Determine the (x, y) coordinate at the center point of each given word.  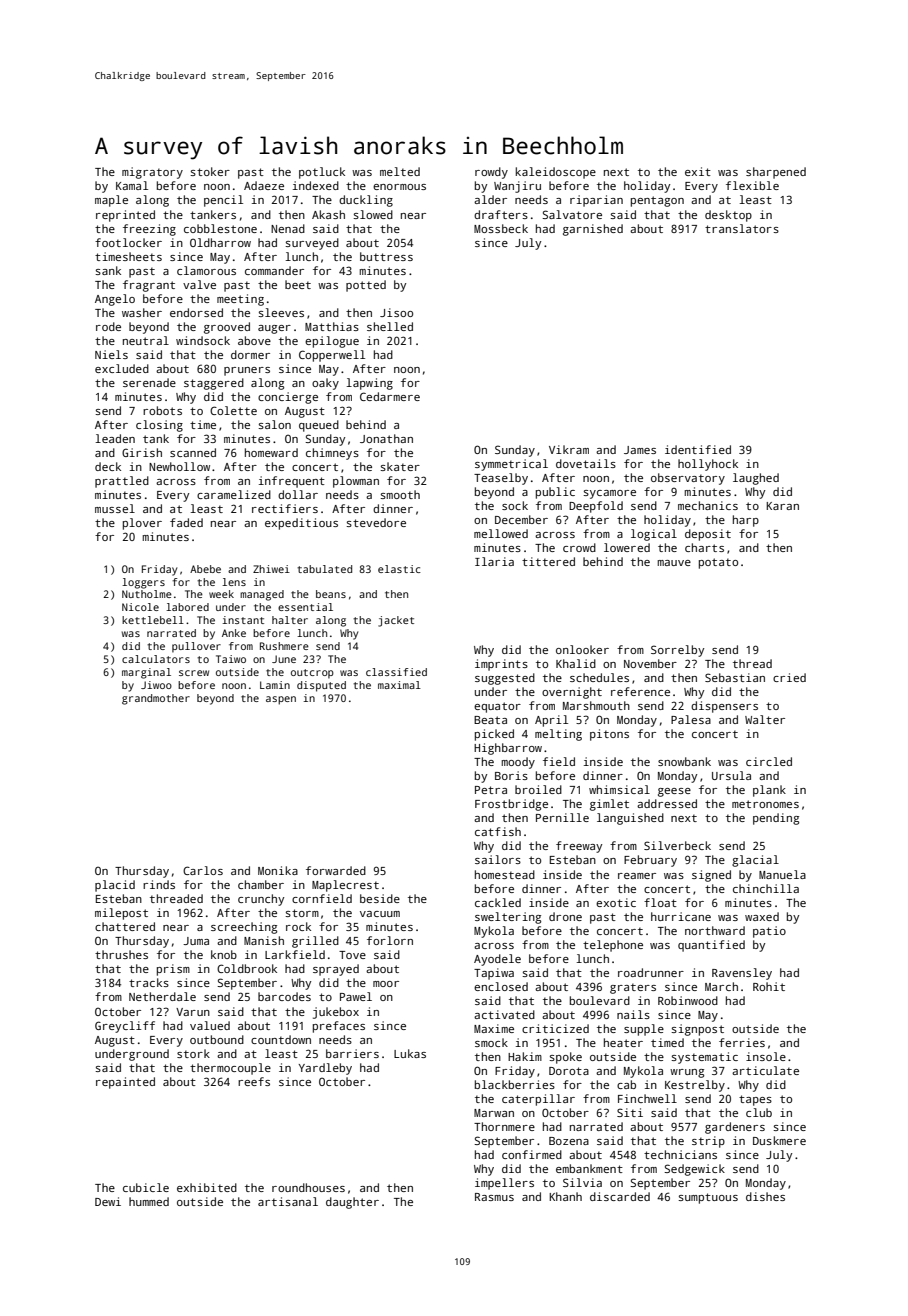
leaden (115, 438)
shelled (390, 326)
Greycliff (125, 1027)
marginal (146, 673)
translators (742, 228)
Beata (490, 720)
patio (769, 932)
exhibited (207, 1187)
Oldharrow (220, 242)
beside (380, 898)
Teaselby (501, 479)
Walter (765, 719)
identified (698, 449)
